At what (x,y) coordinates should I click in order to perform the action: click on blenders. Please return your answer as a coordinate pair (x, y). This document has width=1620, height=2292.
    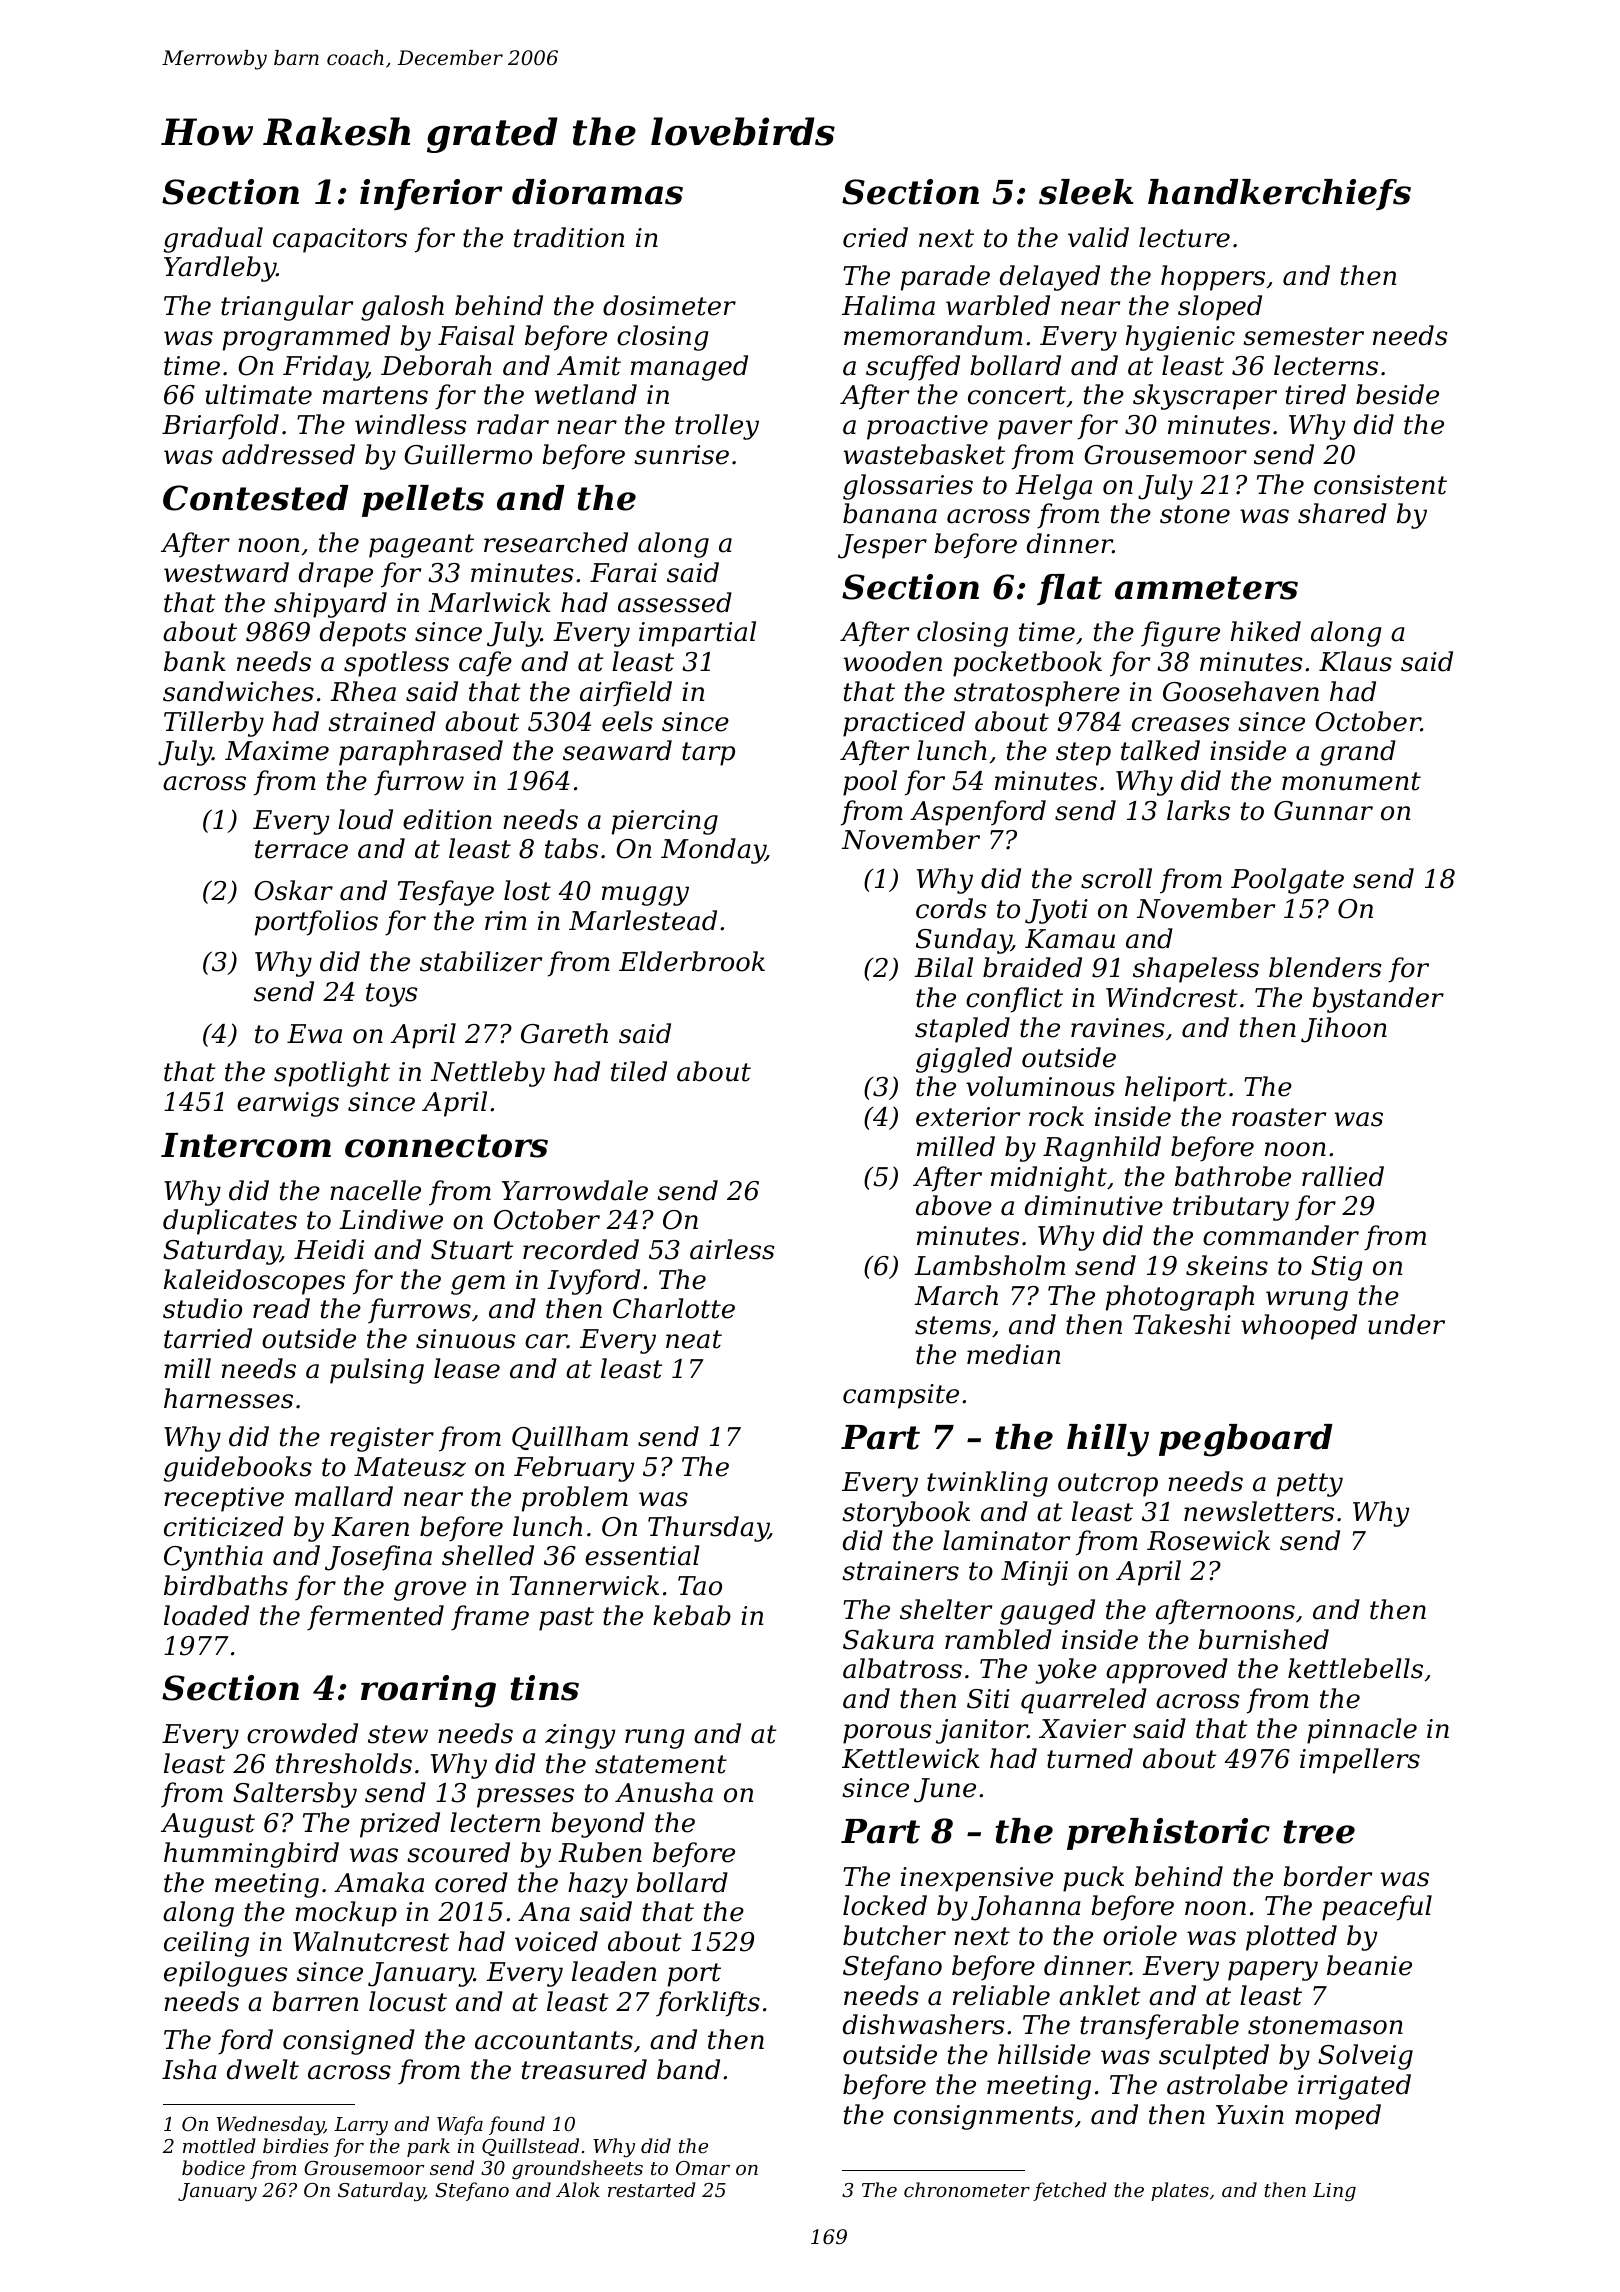
    Looking at the image, I should click on (1325, 967).
